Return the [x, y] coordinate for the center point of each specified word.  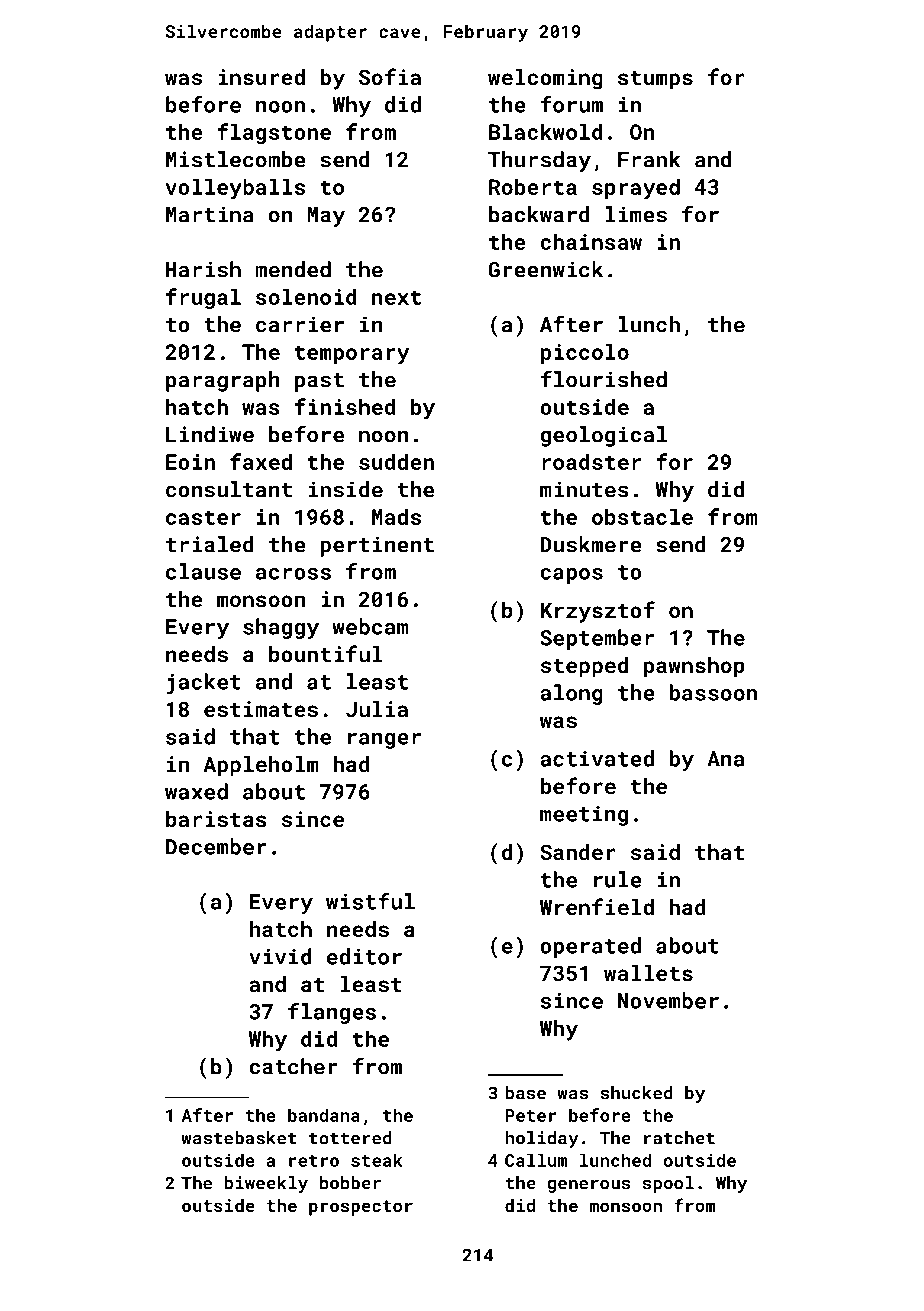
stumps [655, 80]
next [396, 297]
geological [603, 436]
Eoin [190, 462]
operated [590, 947]
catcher [293, 1066]
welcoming [545, 79]
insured [261, 77]
